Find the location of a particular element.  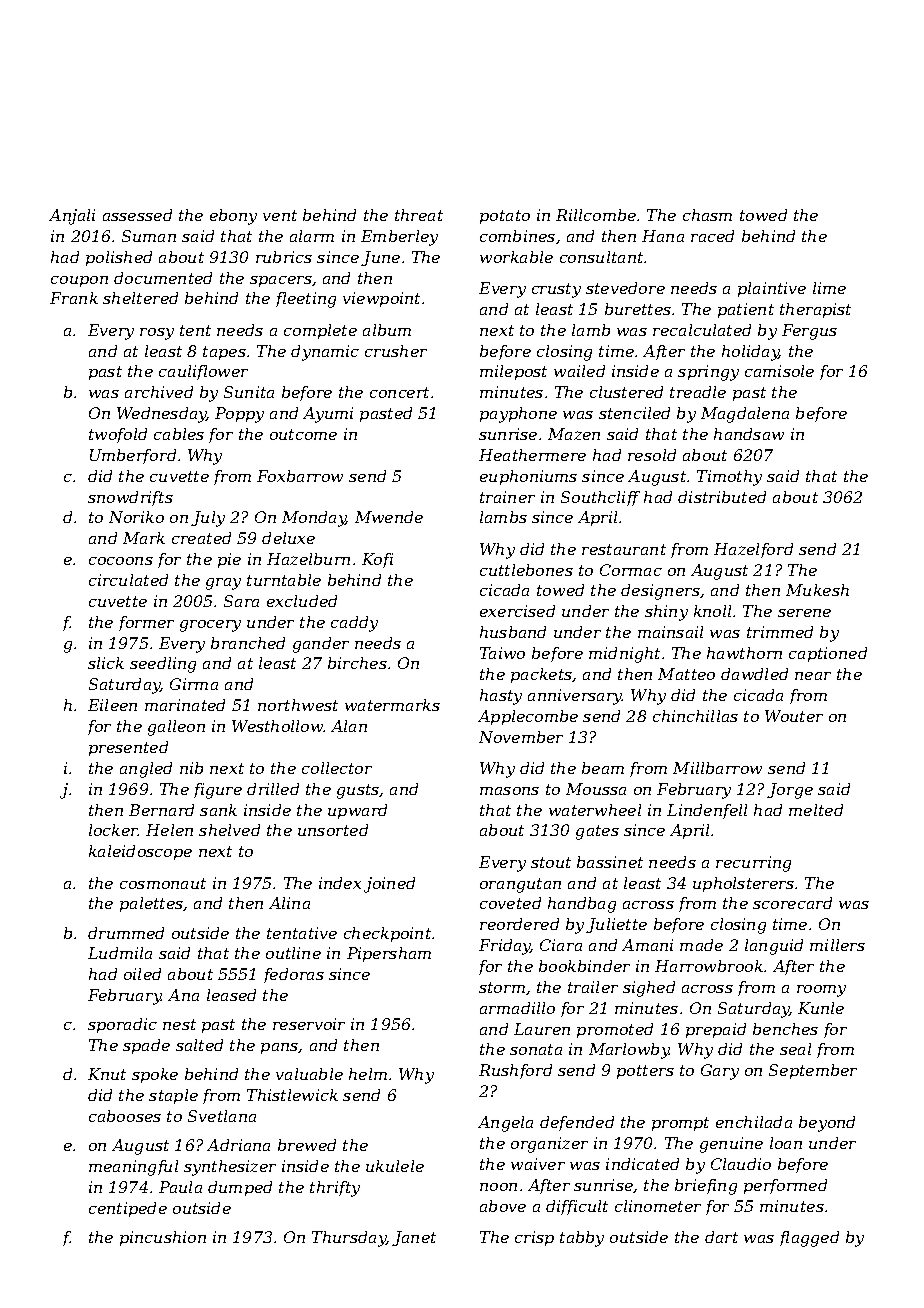

tapes is located at coordinates (224, 353).
